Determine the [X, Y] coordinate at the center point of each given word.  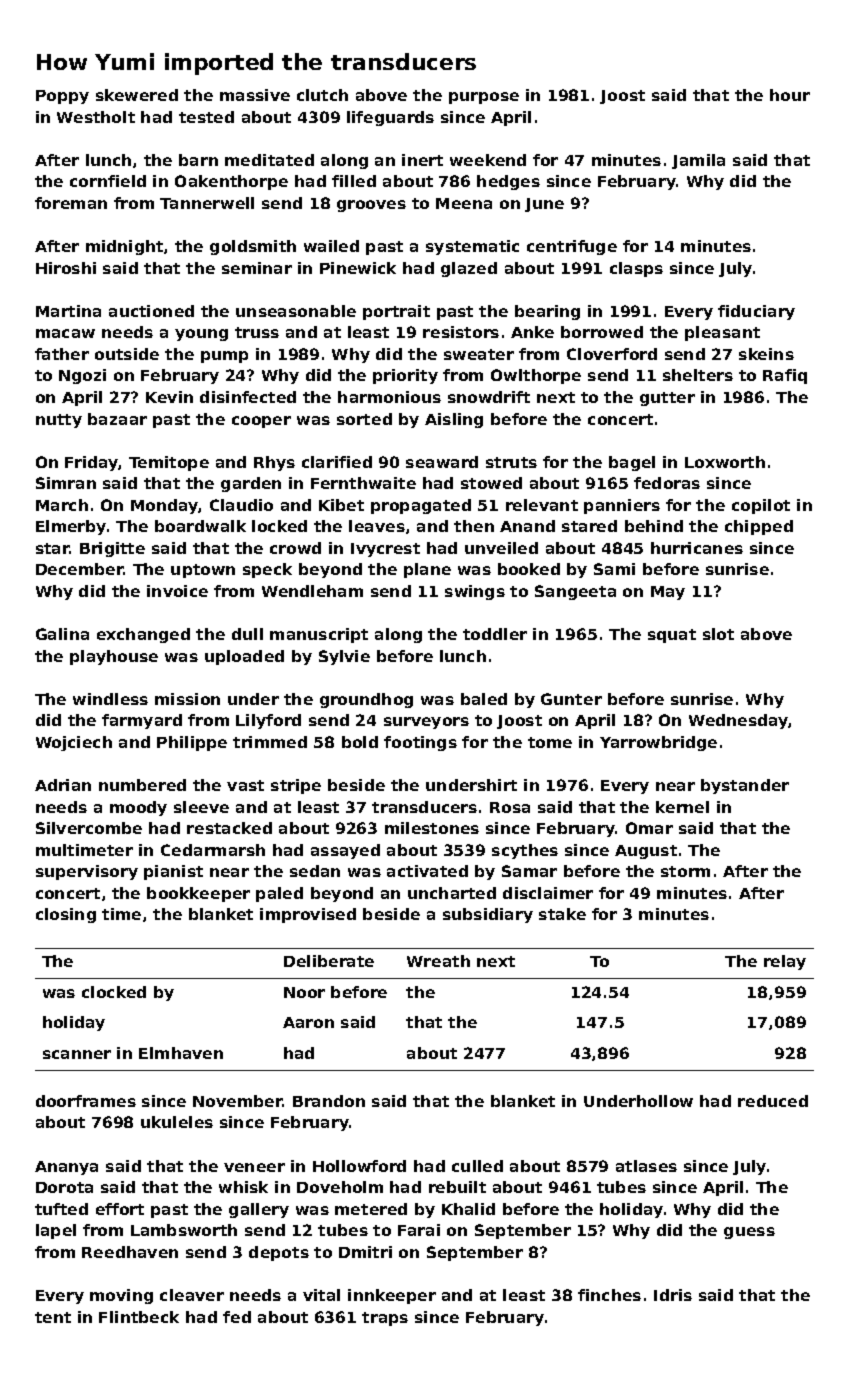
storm [685, 871]
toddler [495, 634]
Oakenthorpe [231, 182]
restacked [229, 828]
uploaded [244, 657]
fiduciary [756, 312]
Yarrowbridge [658, 743]
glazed [469, 269]
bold [360, 742]
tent [53, 1317]
